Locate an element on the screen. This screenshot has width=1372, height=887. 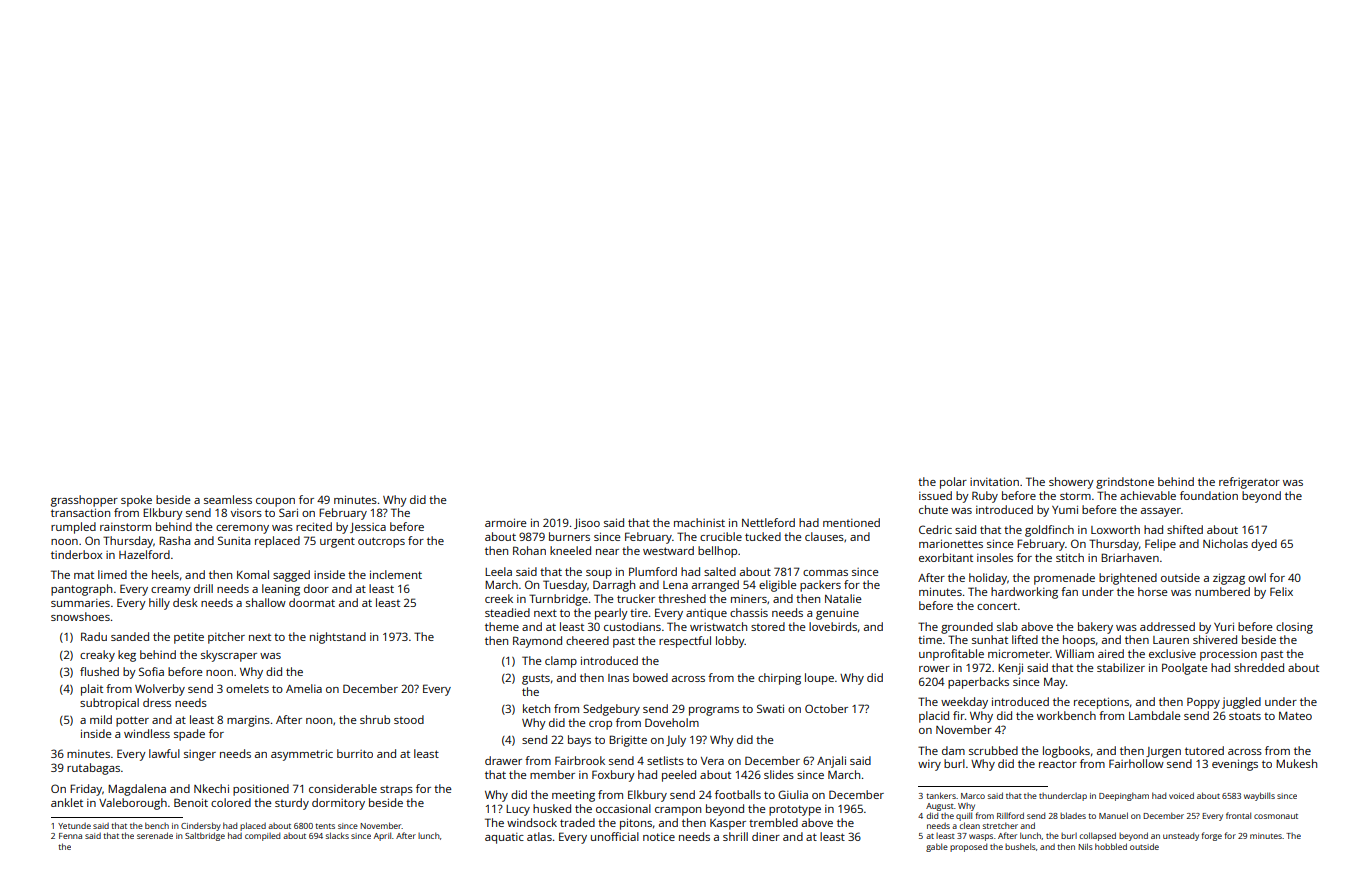
tents is located at coordinates (325, 826).
